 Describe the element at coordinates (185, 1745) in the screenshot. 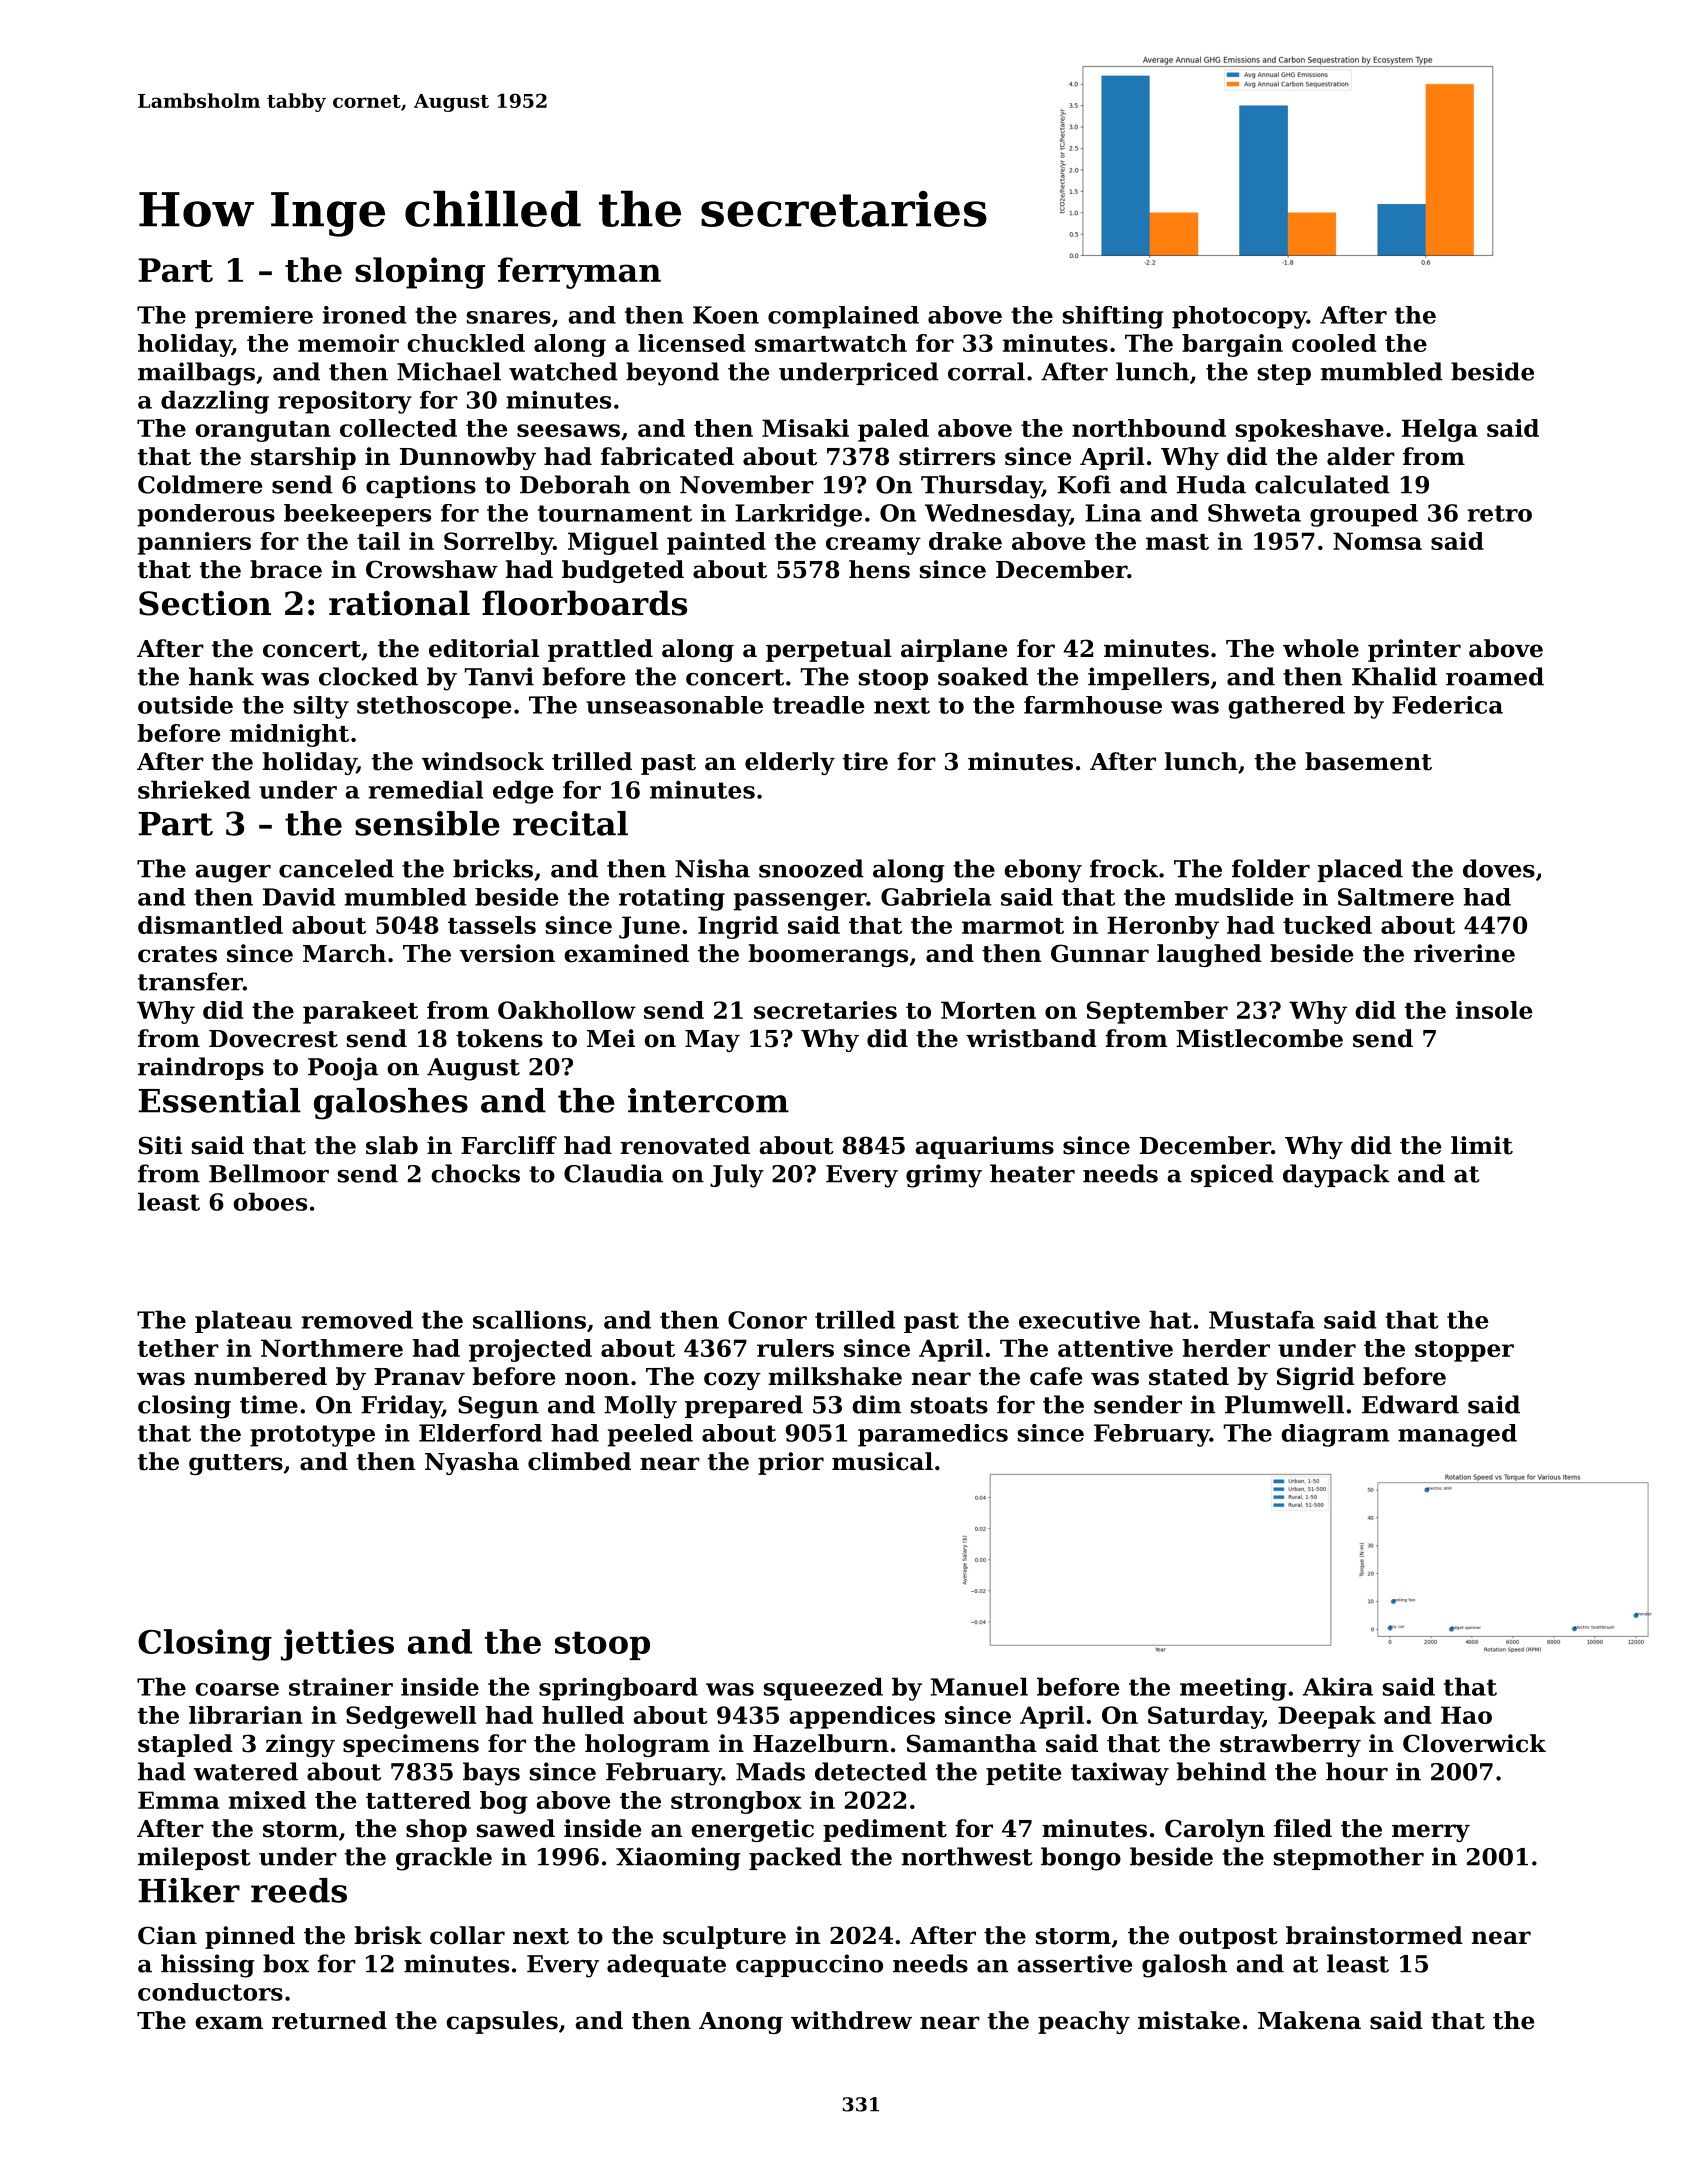

I see `stapled` at that location.
